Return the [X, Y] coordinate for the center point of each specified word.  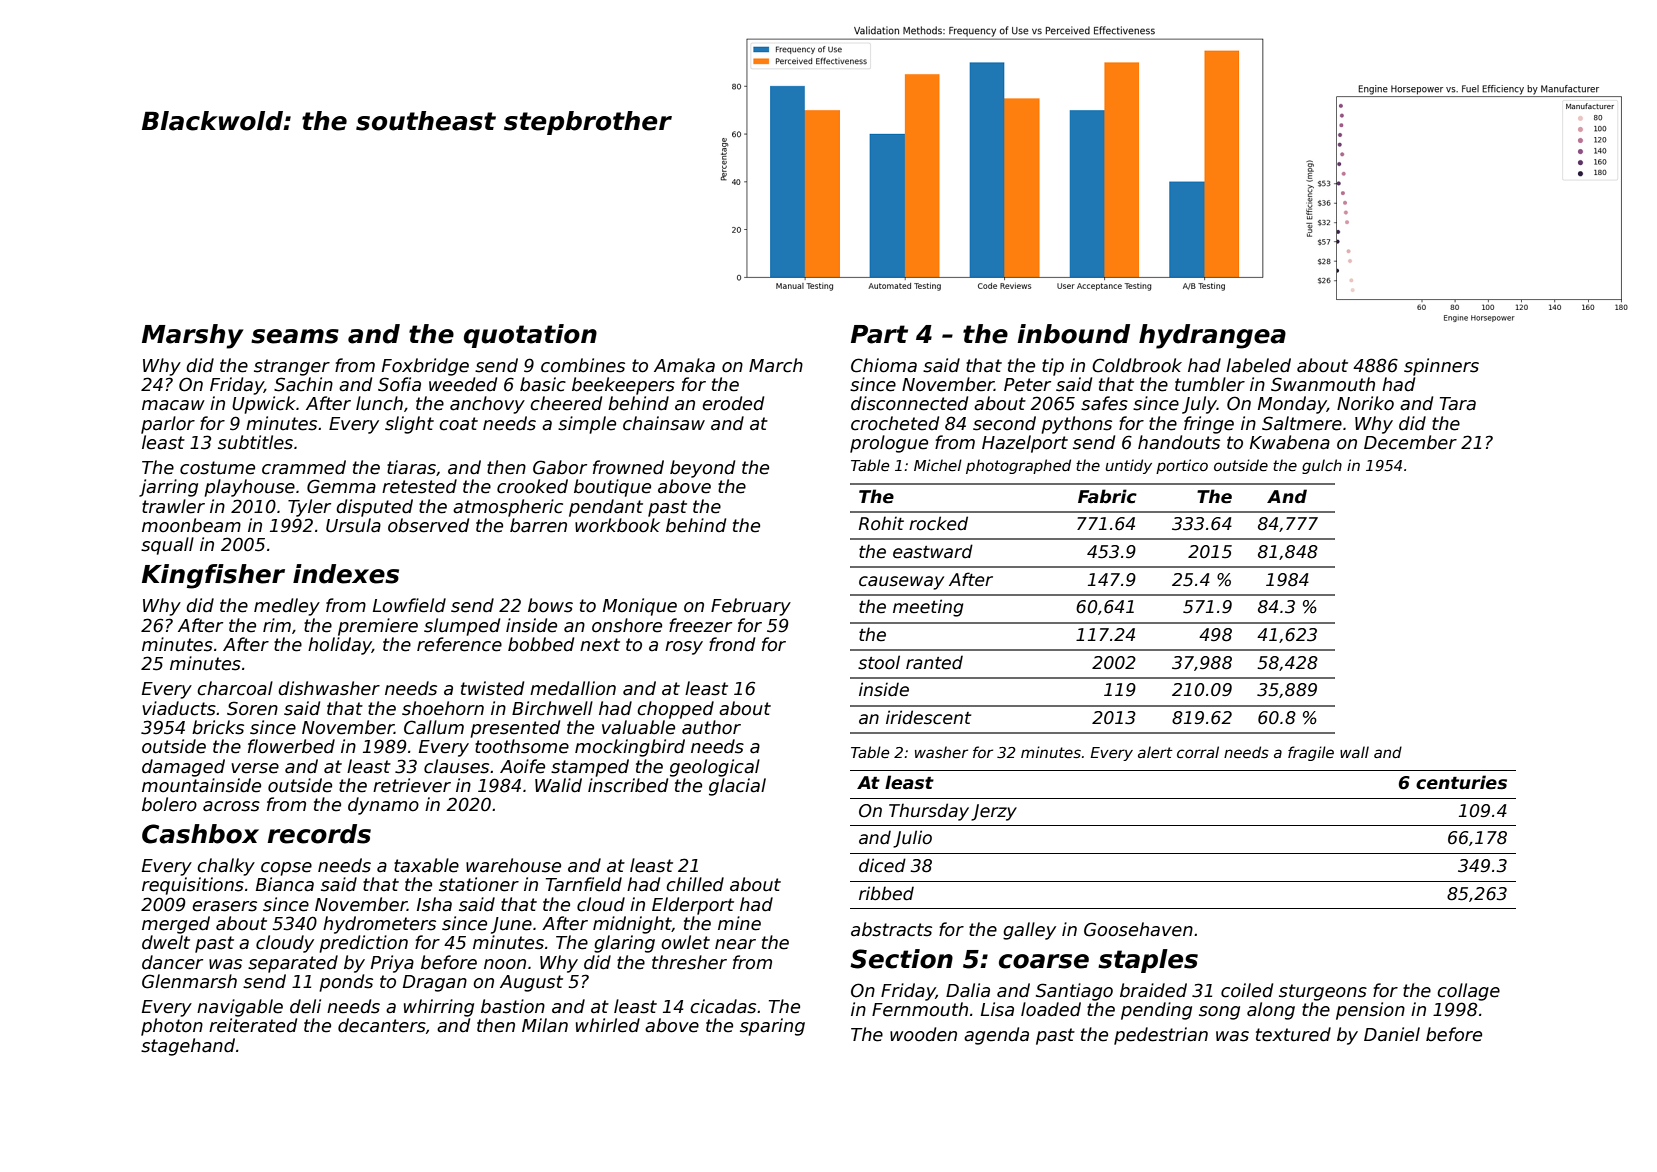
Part [879, 334]
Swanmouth [1323, 384]
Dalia [968, 990]
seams [295, 336]
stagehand [188, 1047]
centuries [1461, 782]
